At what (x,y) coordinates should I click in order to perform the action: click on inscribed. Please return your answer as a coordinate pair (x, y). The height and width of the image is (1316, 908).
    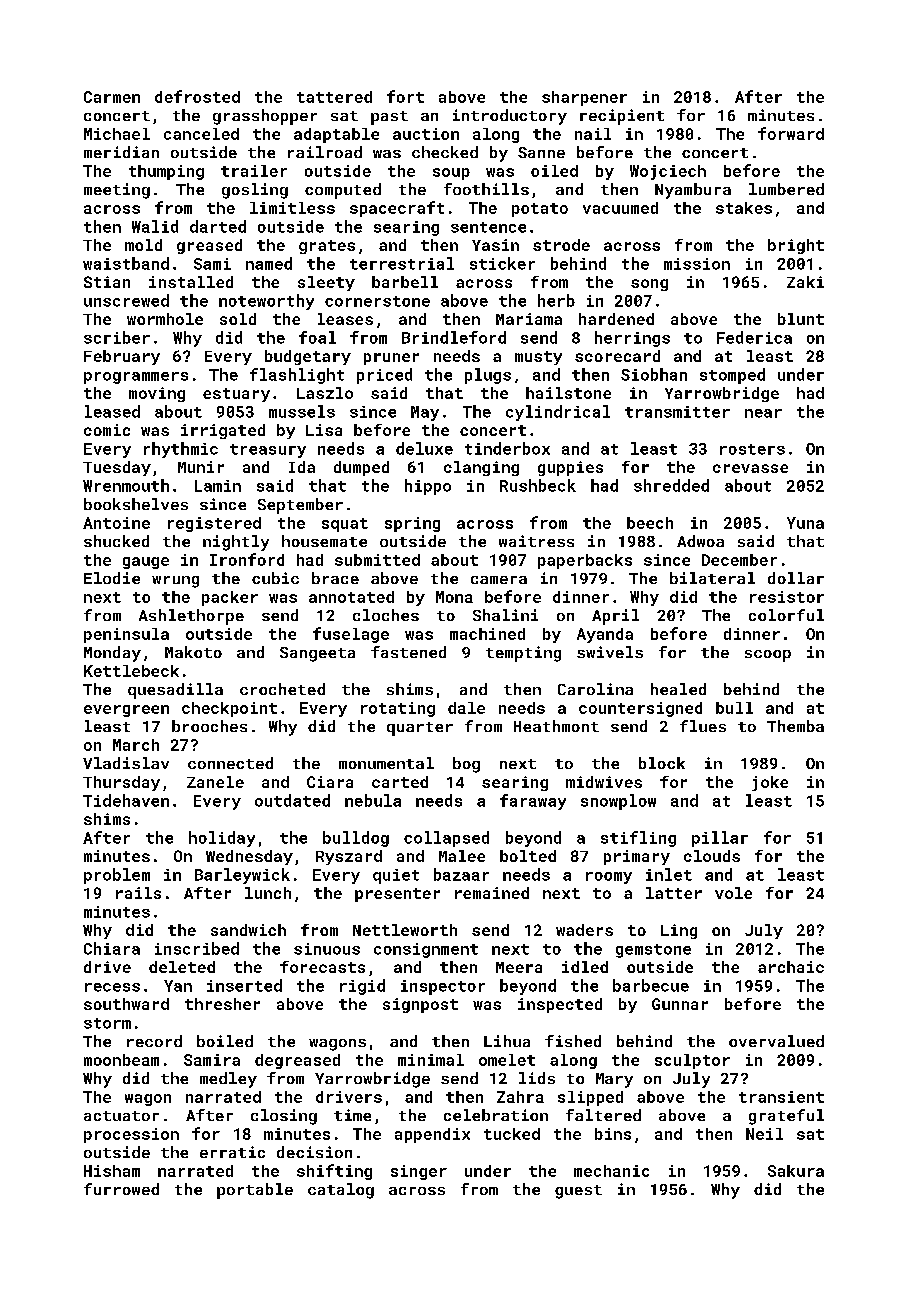
    Looking at the image, I should click on (197, 948).
